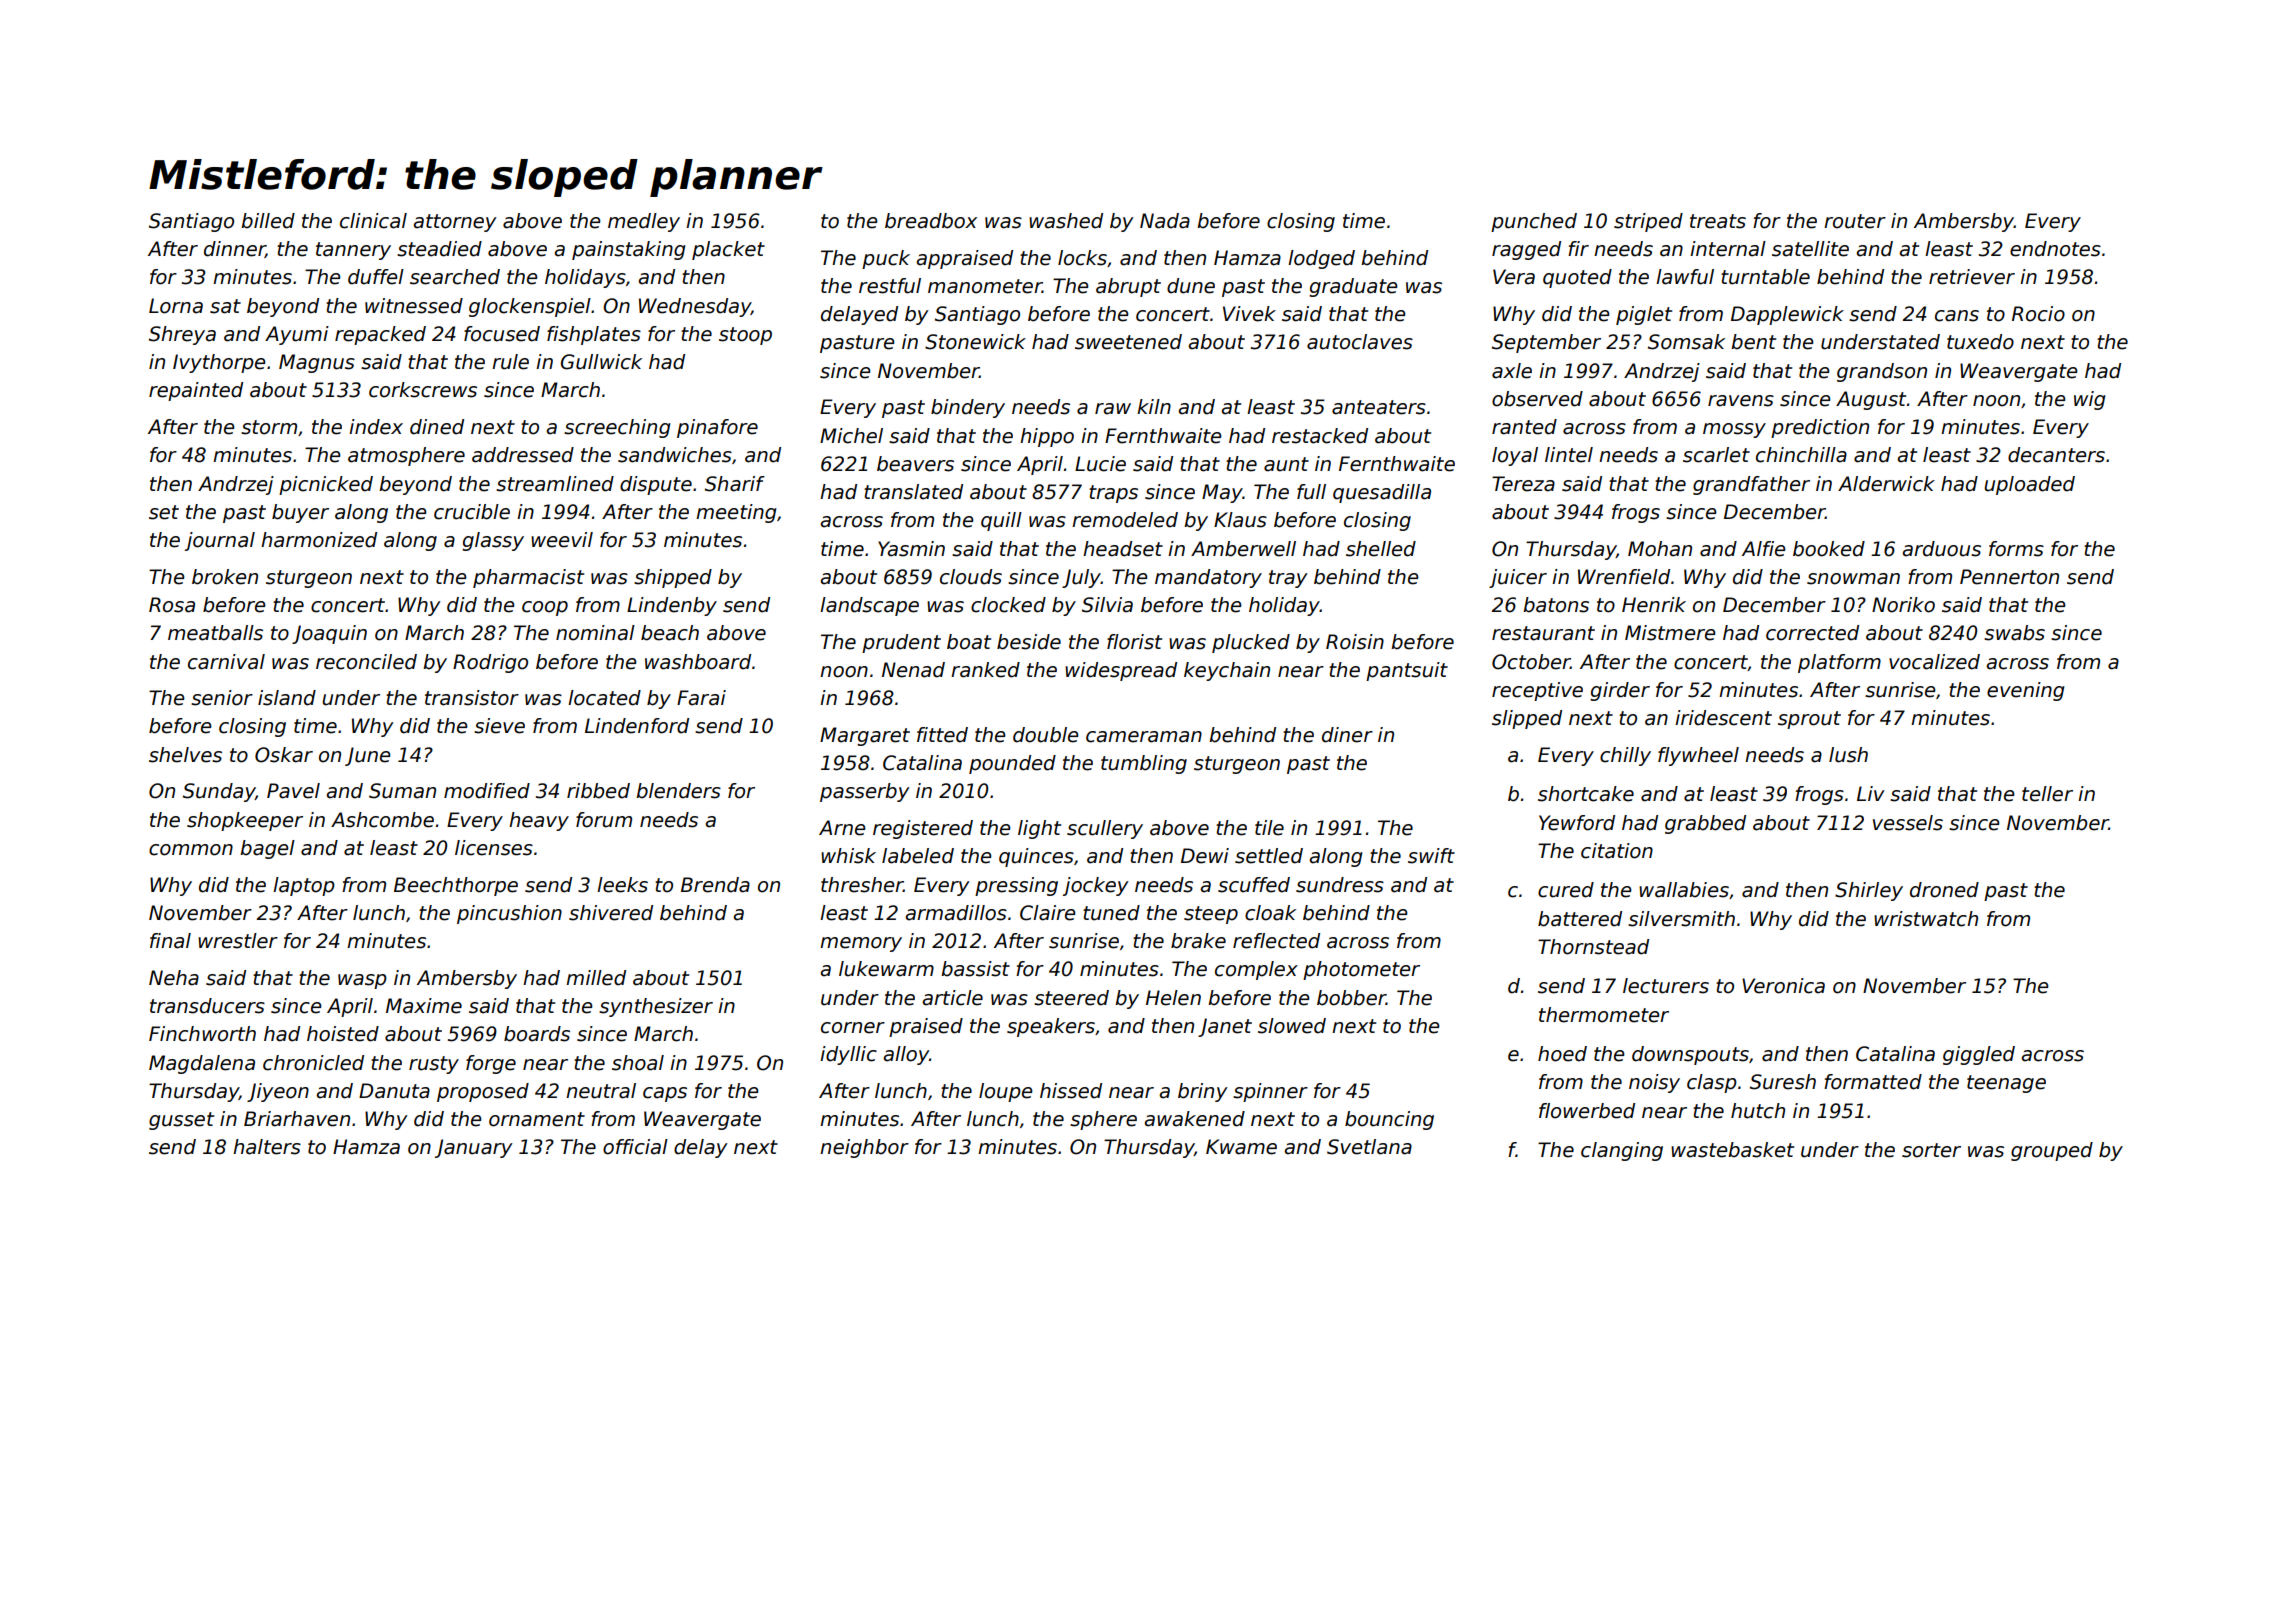 This page has width=2278, height=1611. Describe the element at coordinates (952, 998) in the page. I see `article` at that location.
